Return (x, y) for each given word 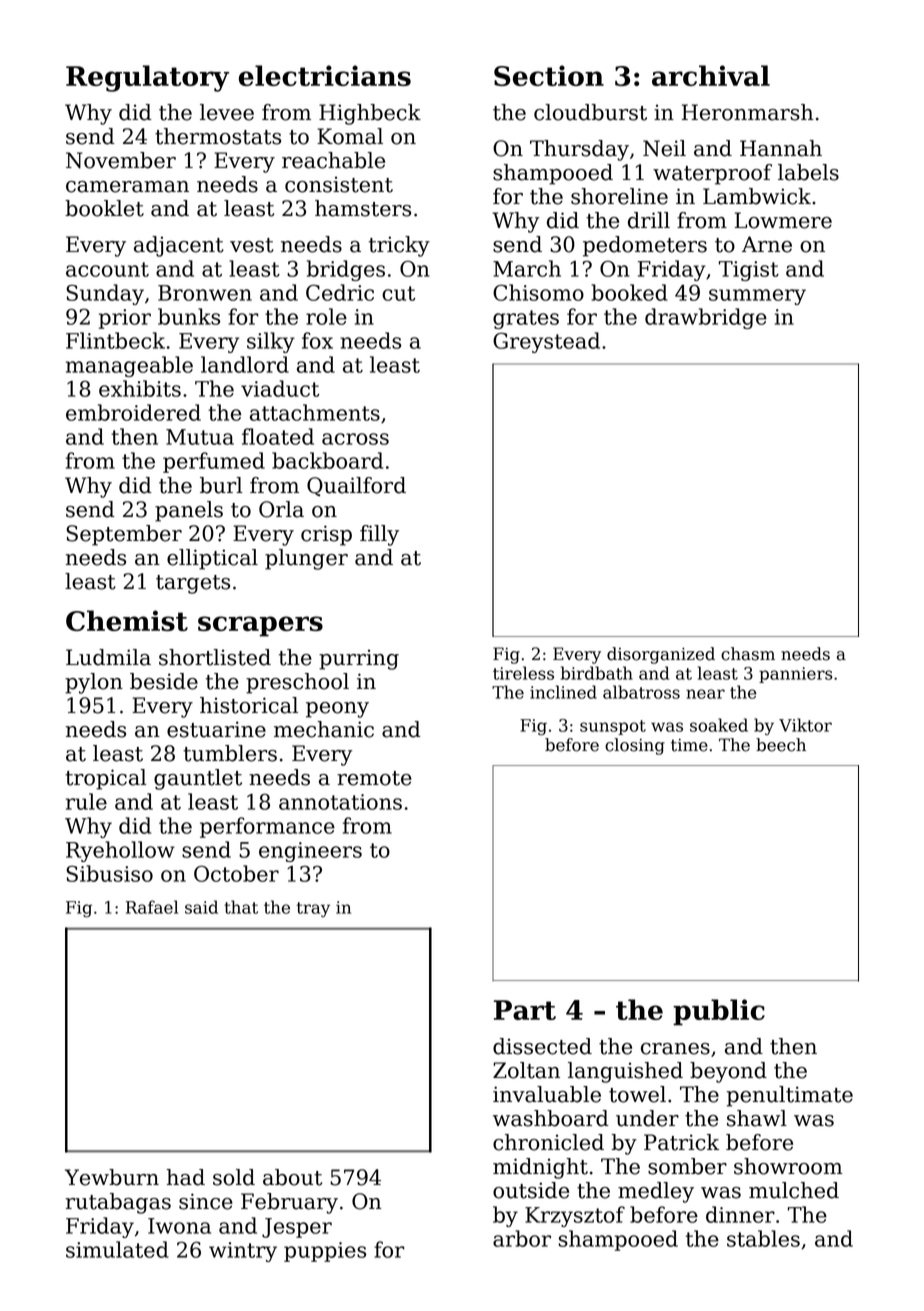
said (201, 907)
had (186, 1177)
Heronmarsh (747, 112)
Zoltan (526, 1070)
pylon (94, 683)
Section (549, 75)
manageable (129, 366)
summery (757, 297)
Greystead (546, 342)
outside (531, 1190)
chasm (748, 654)
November (121, 160)
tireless (523, 673)
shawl (757, 1118)
